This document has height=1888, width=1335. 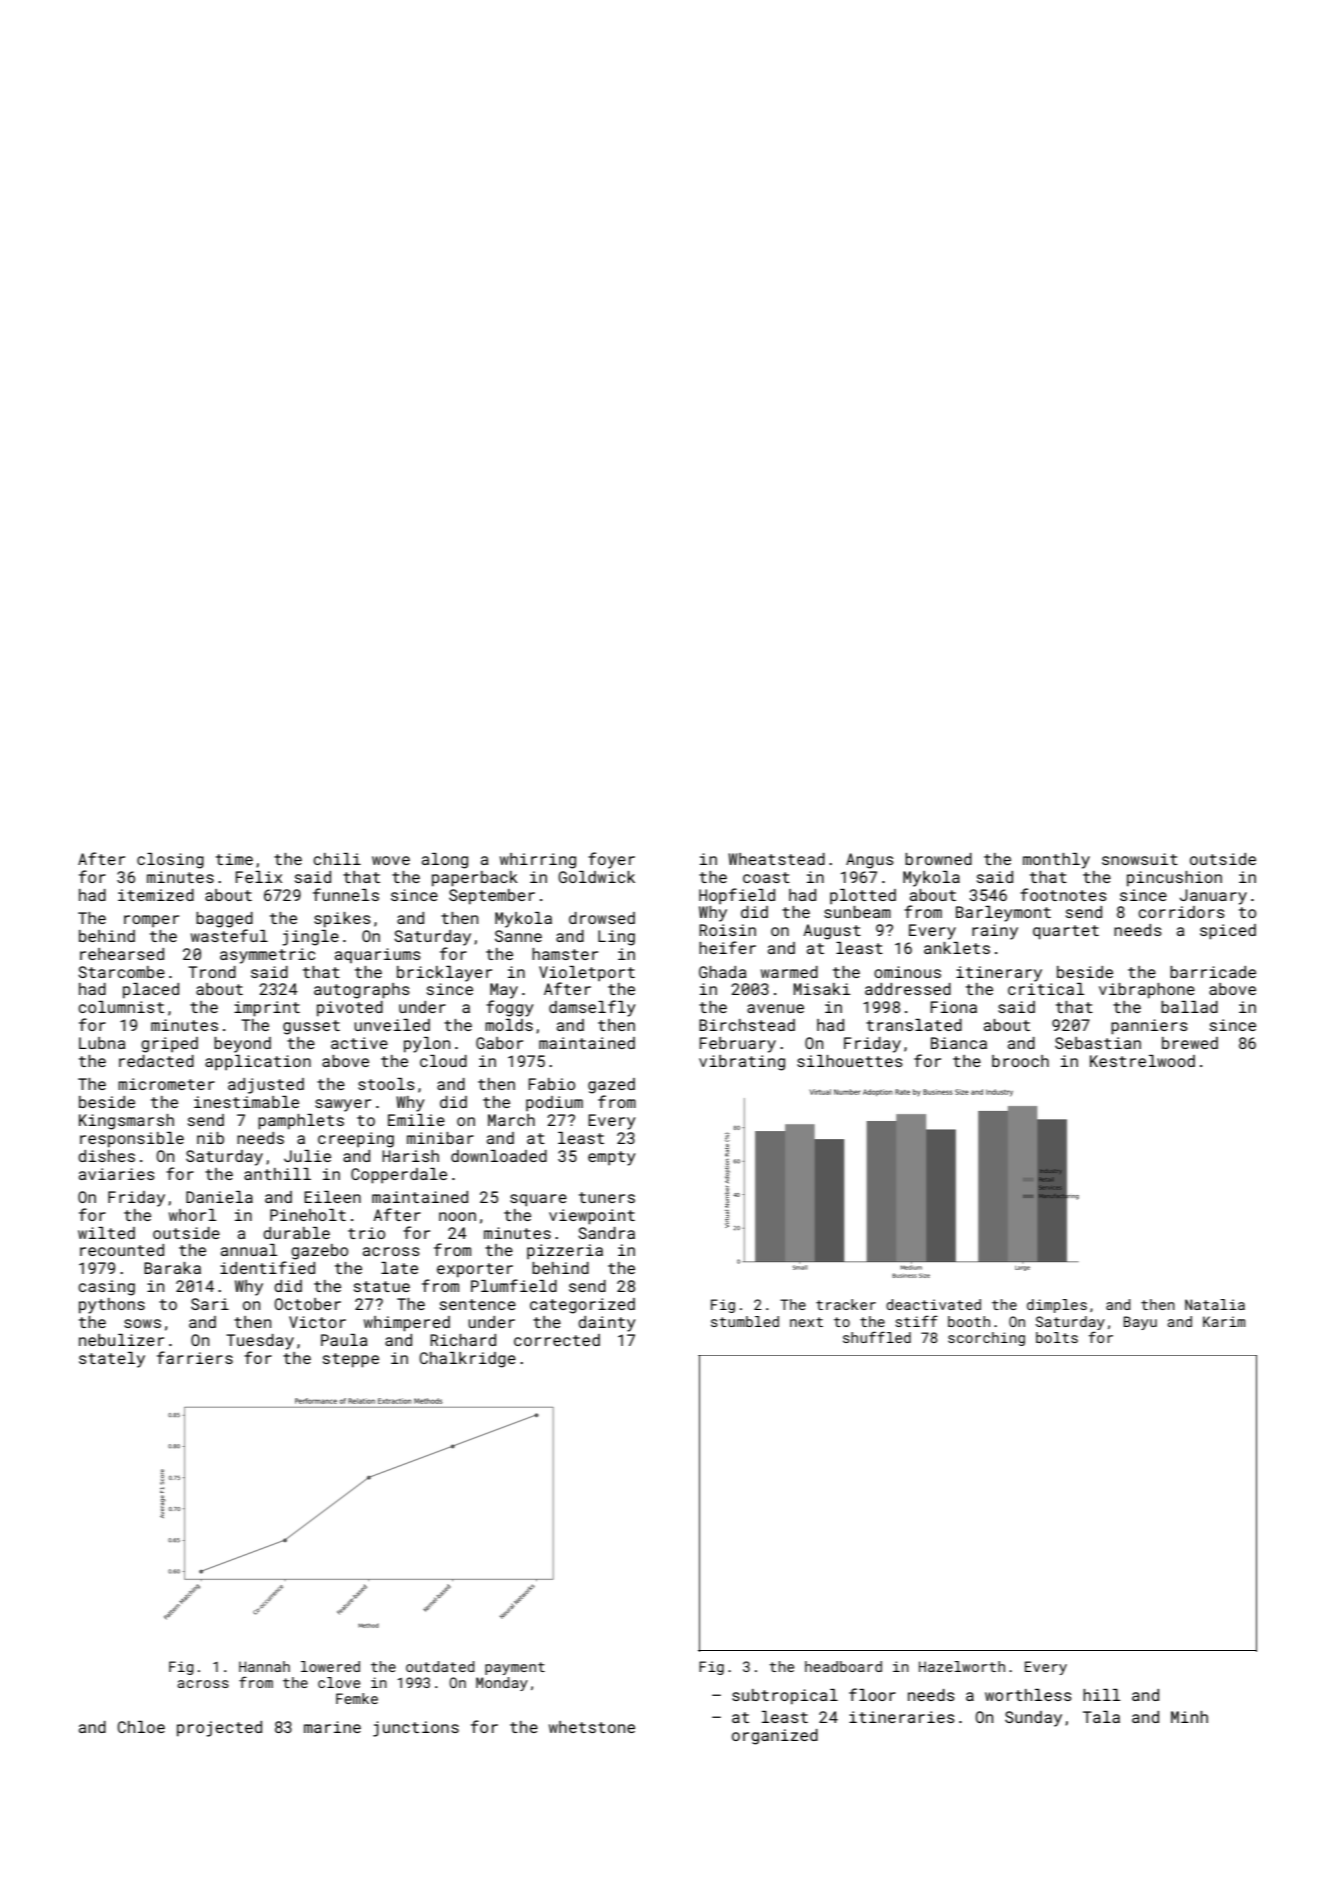 I want to click on whetstone, so click(x=592, y=1727).
